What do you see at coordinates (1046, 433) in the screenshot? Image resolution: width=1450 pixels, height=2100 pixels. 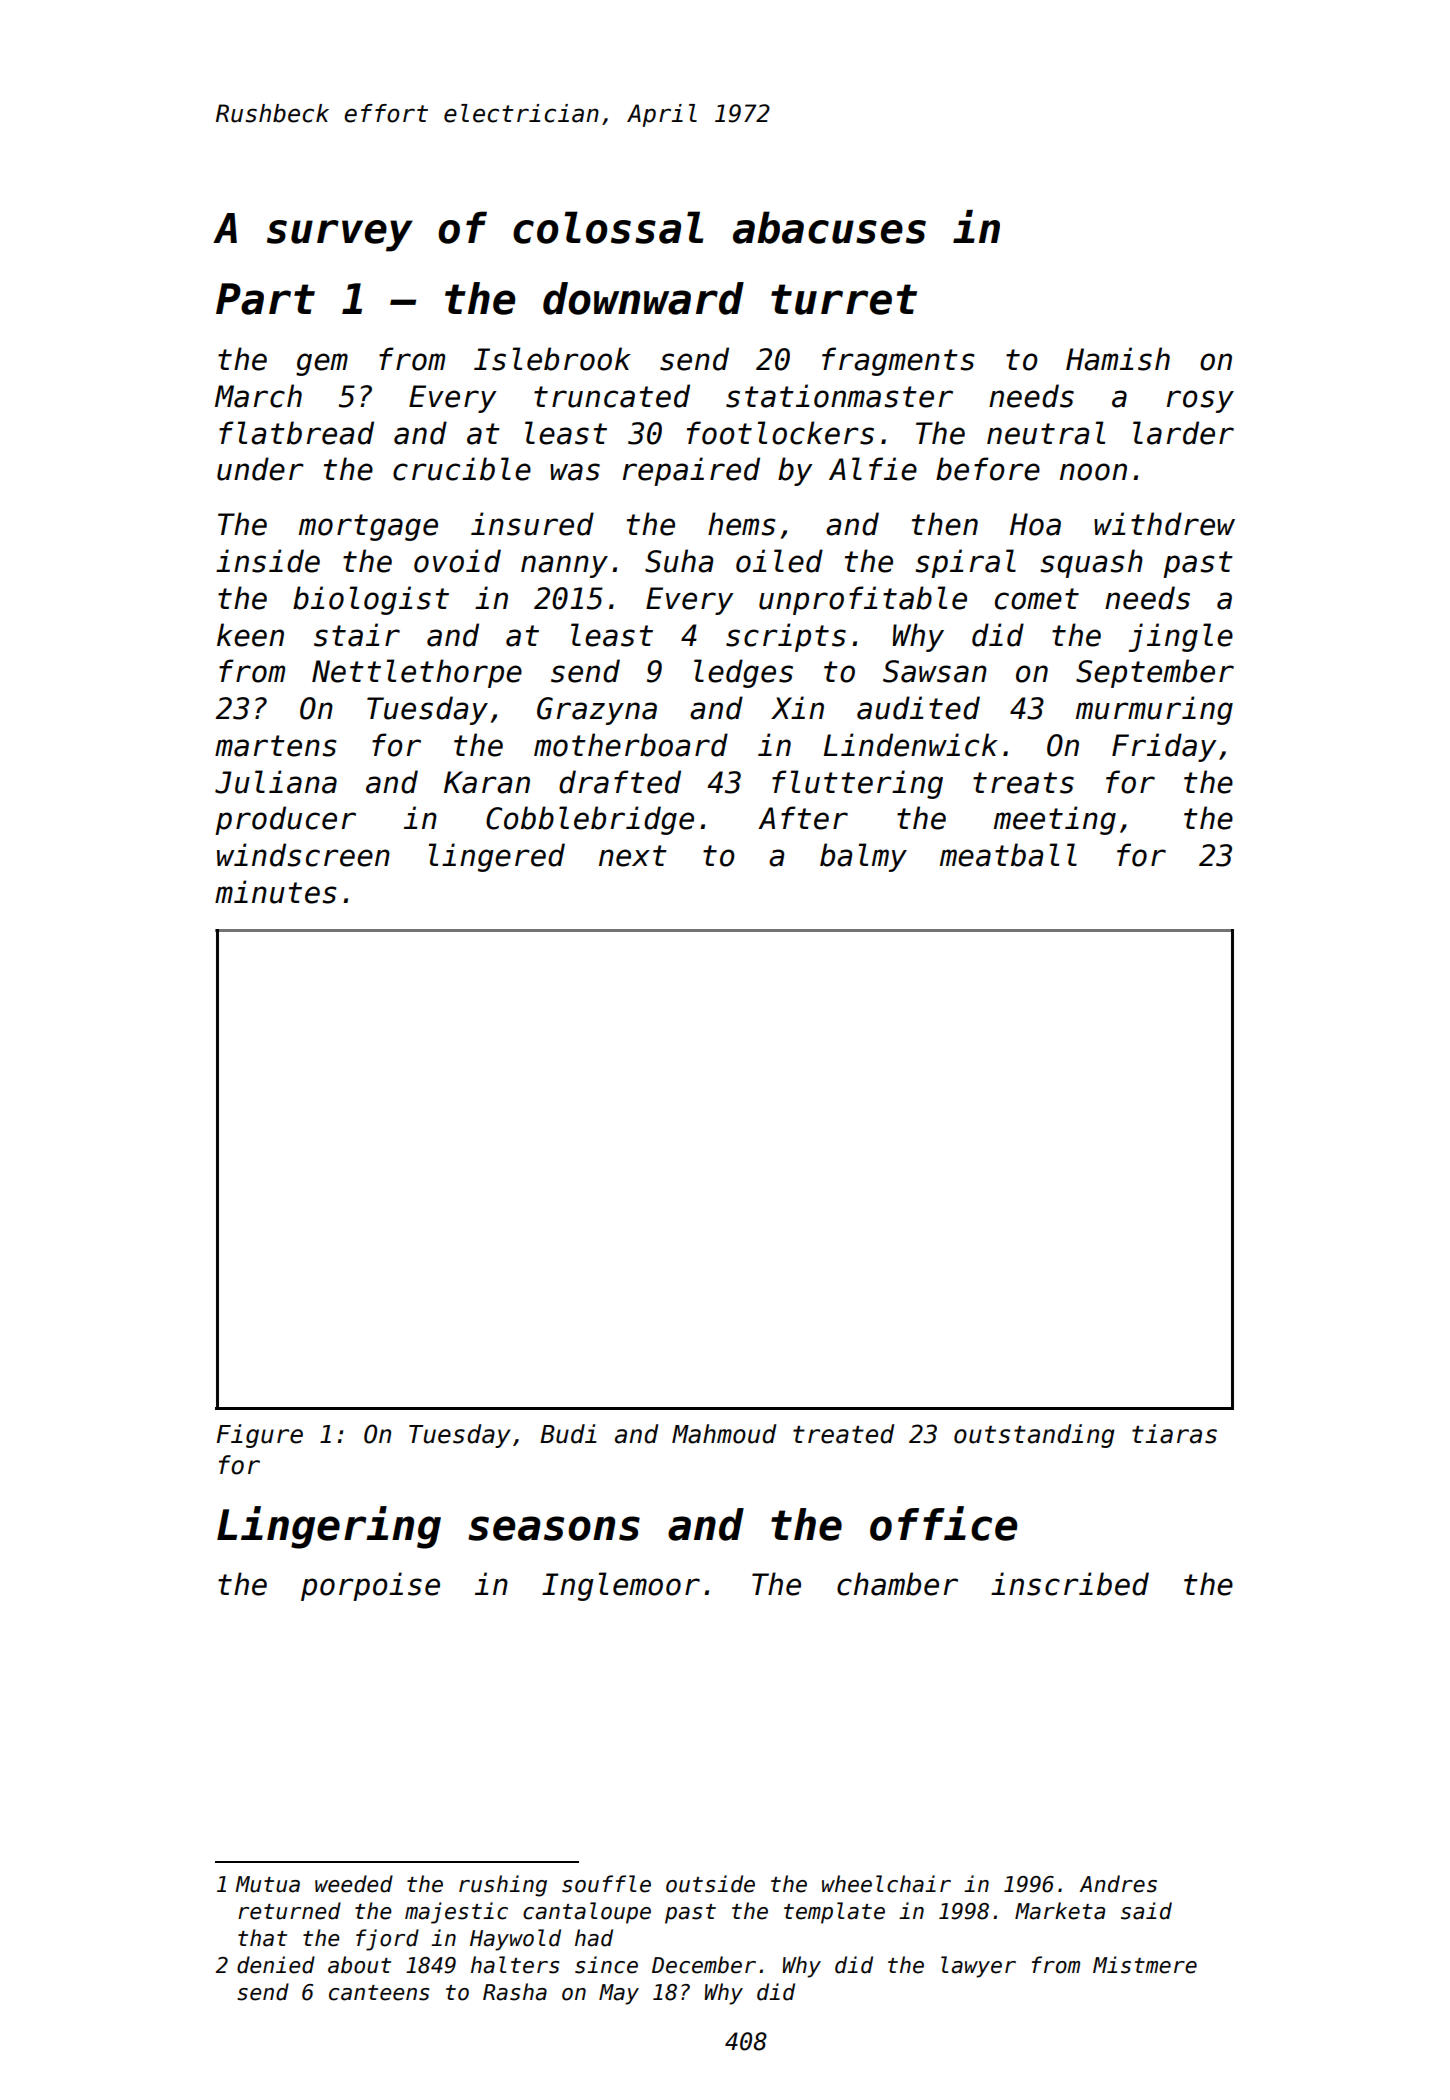 I see `neutral` at bounding box center [1046, 433].
